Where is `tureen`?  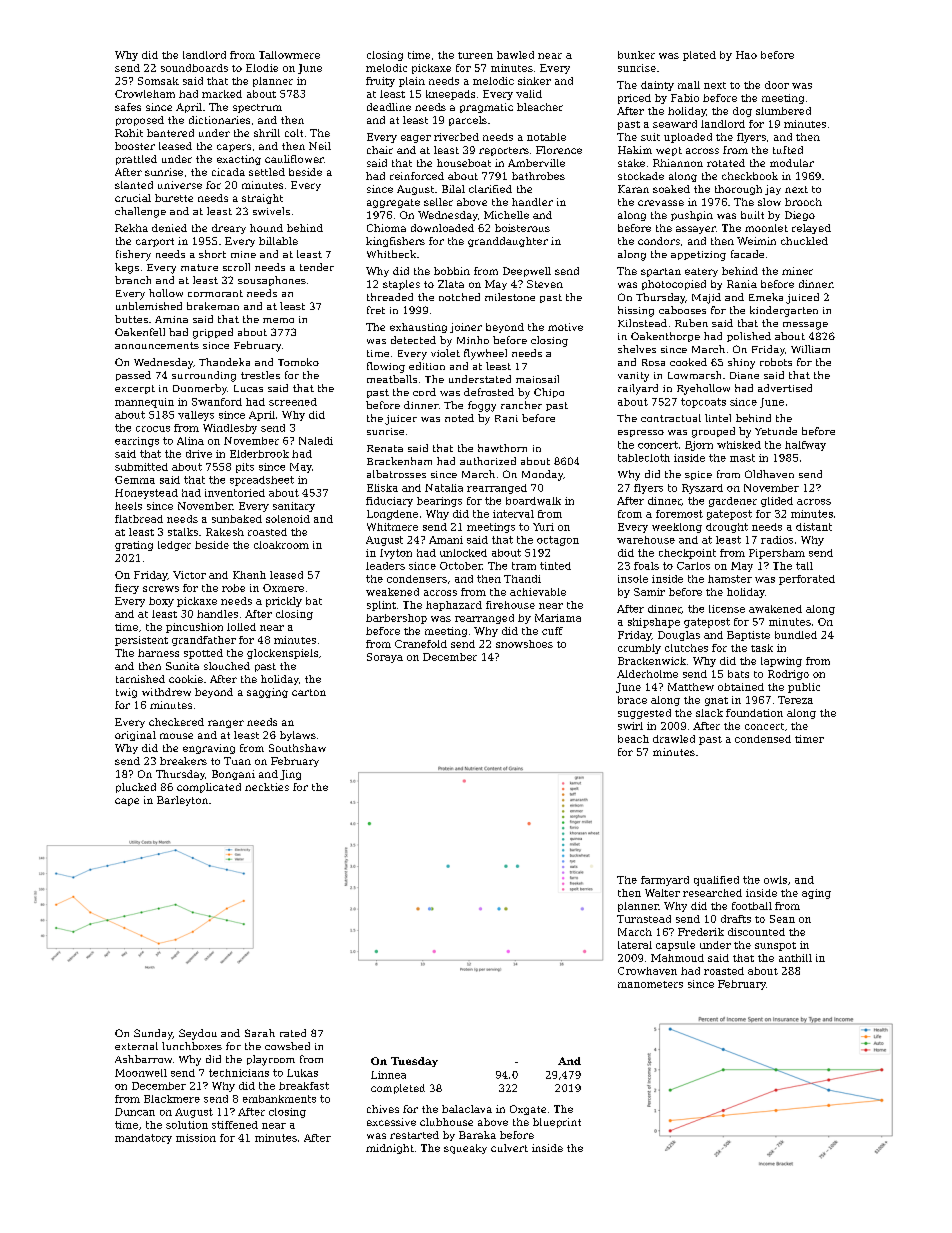 tureen is located at coordinates (475, 55).
